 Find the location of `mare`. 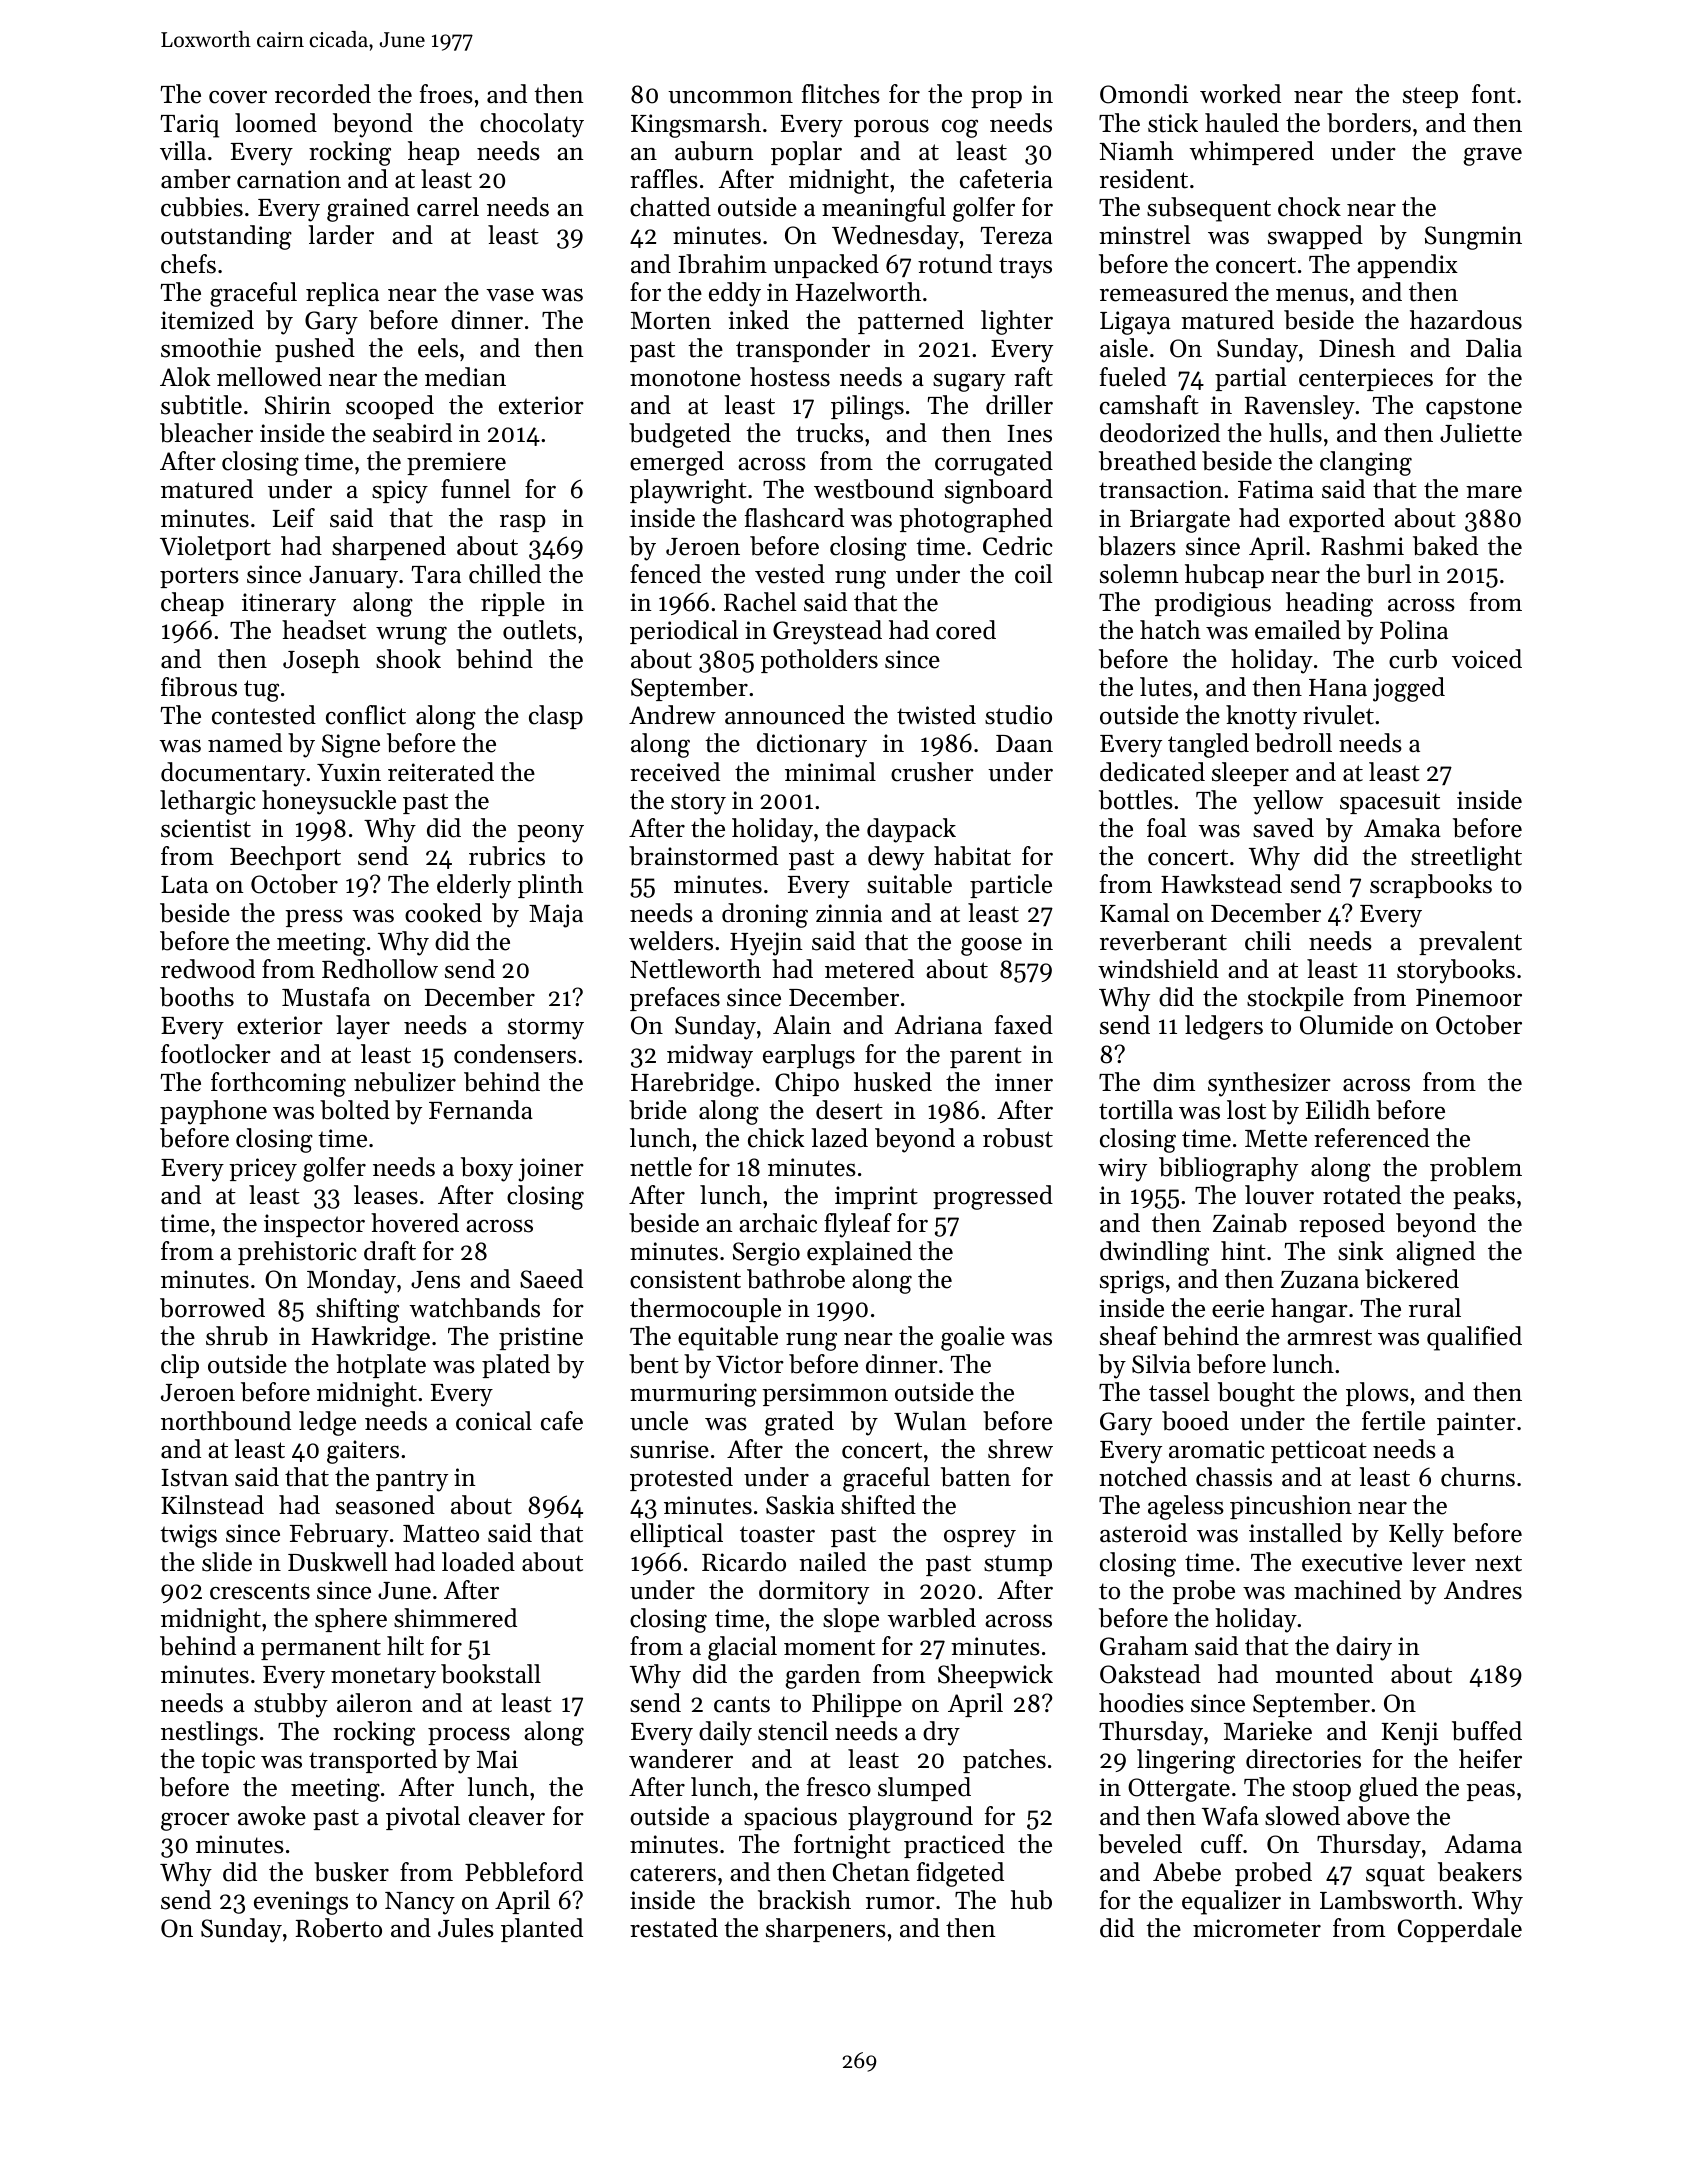

mare is located at coordinates (1494, 492).
